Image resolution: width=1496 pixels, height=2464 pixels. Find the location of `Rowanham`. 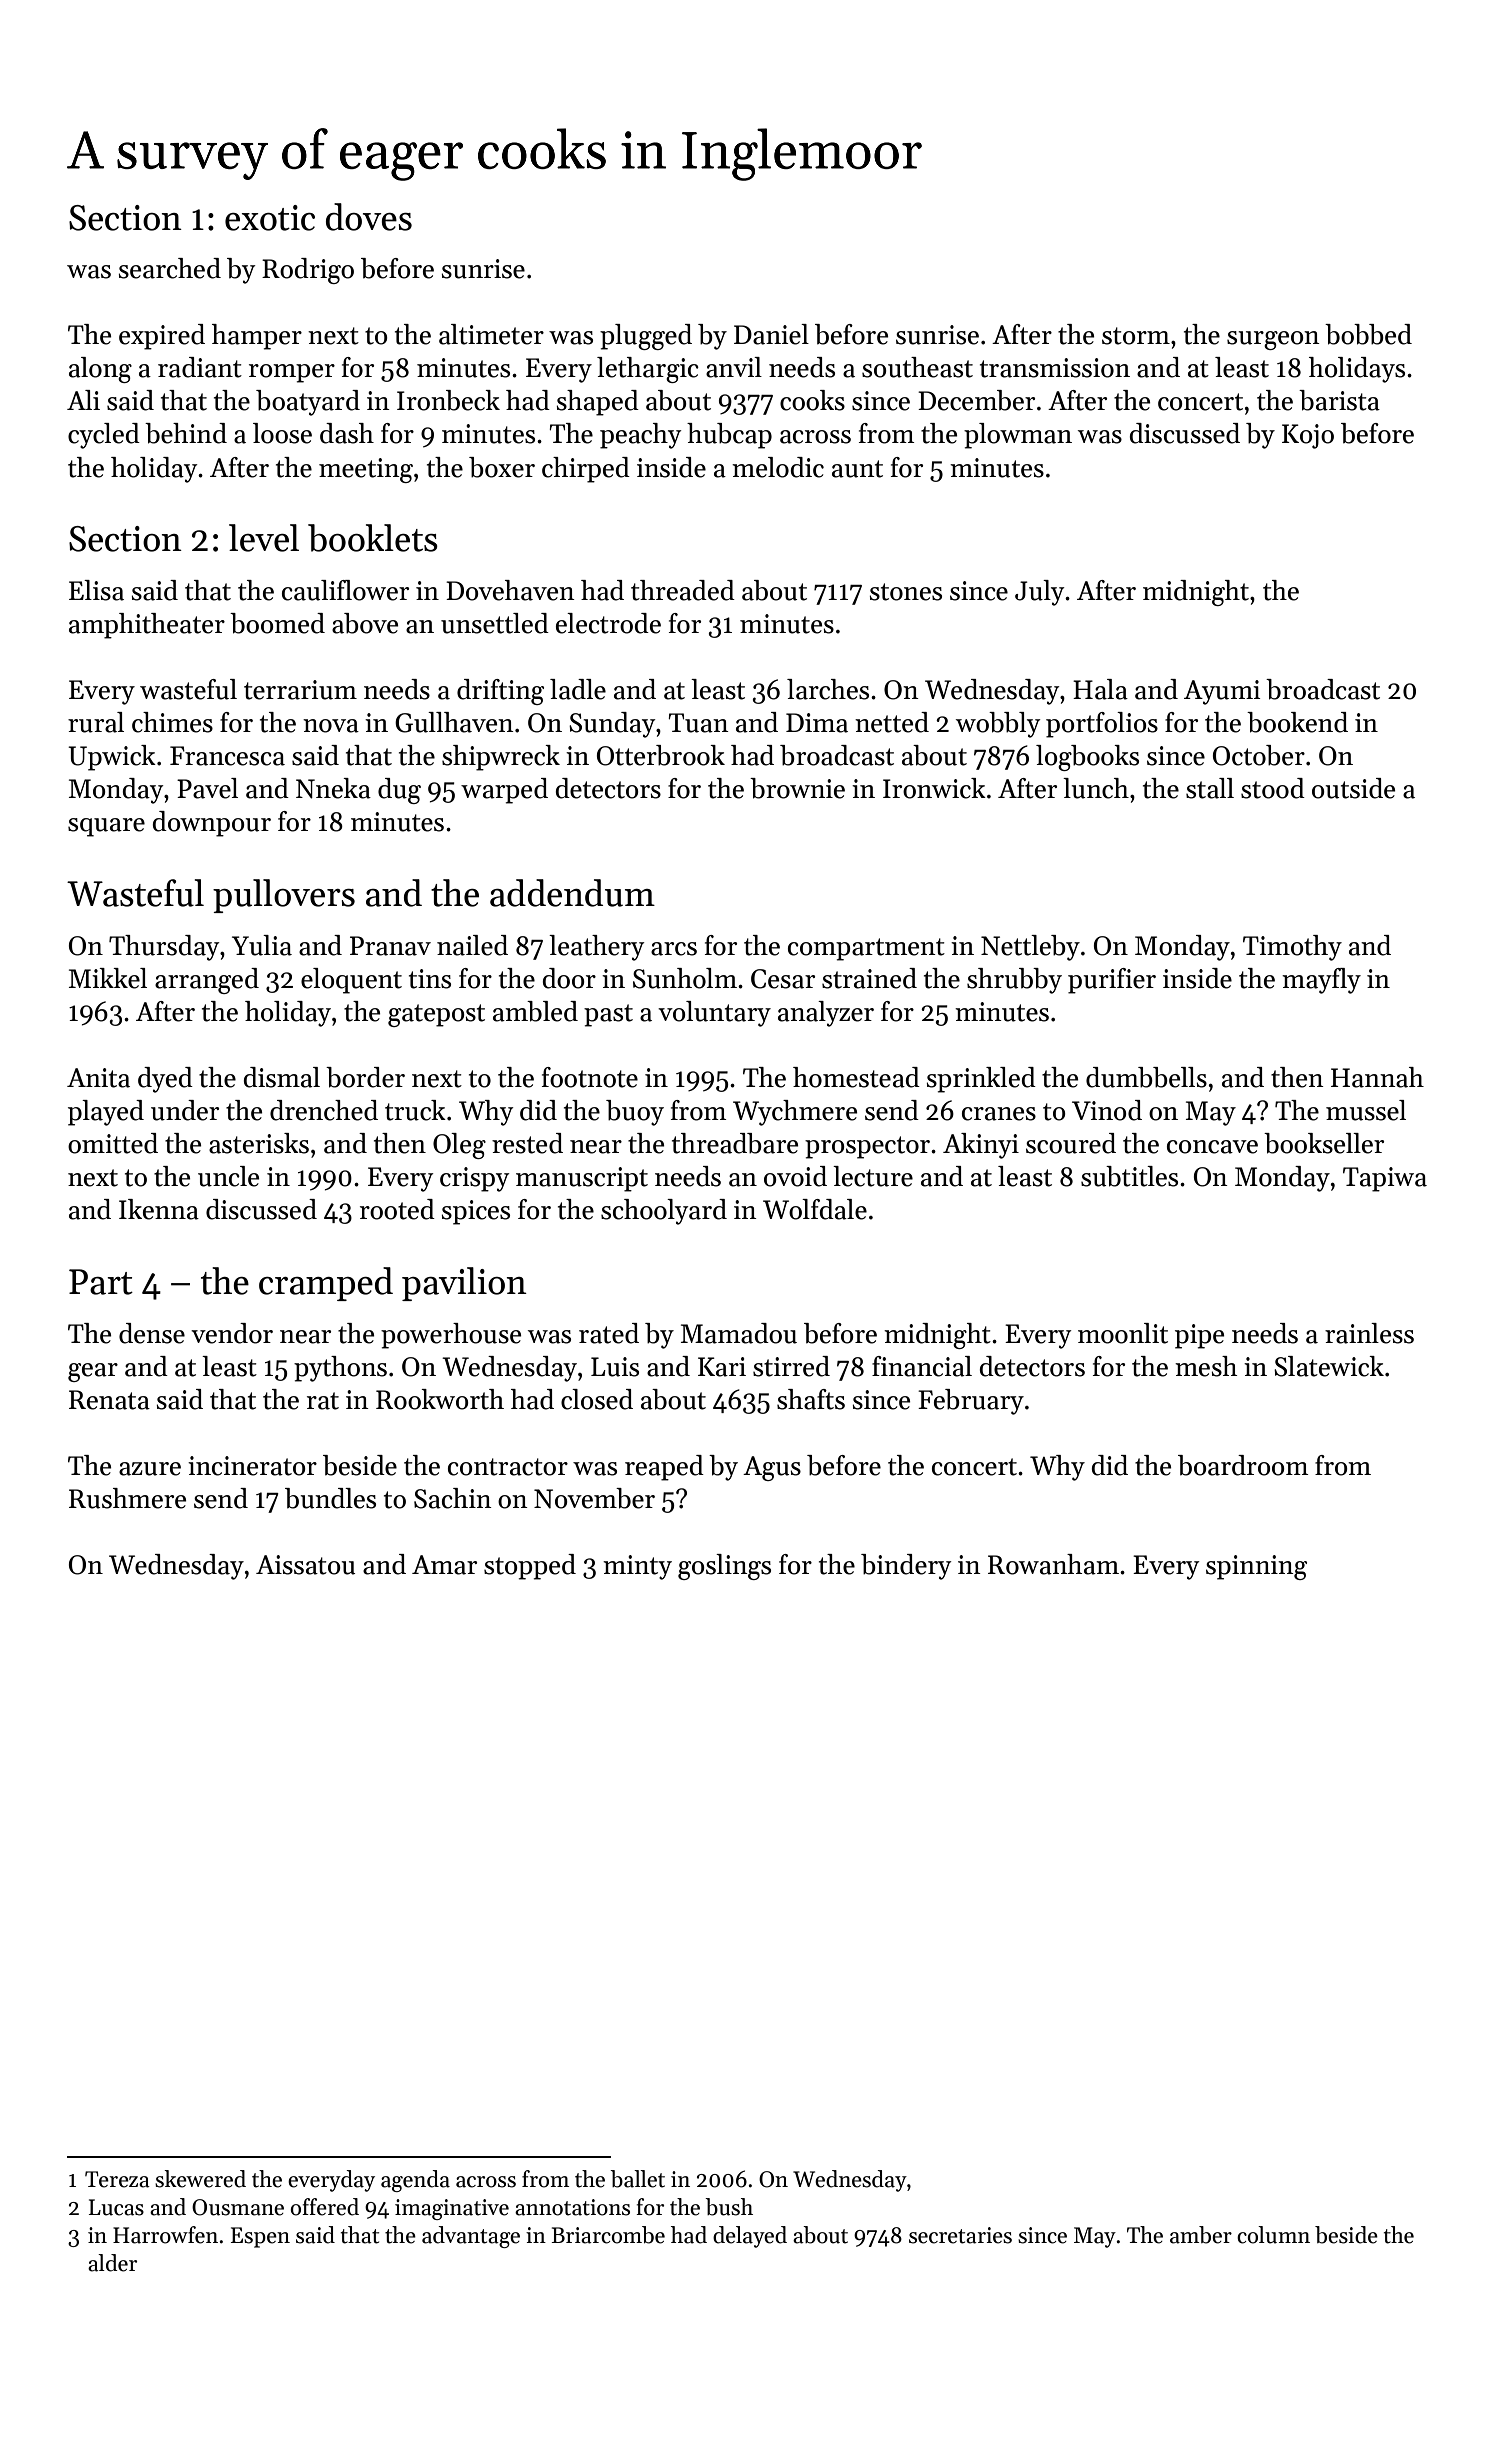

Rowanham is located at coordinates (1053, 1564).
